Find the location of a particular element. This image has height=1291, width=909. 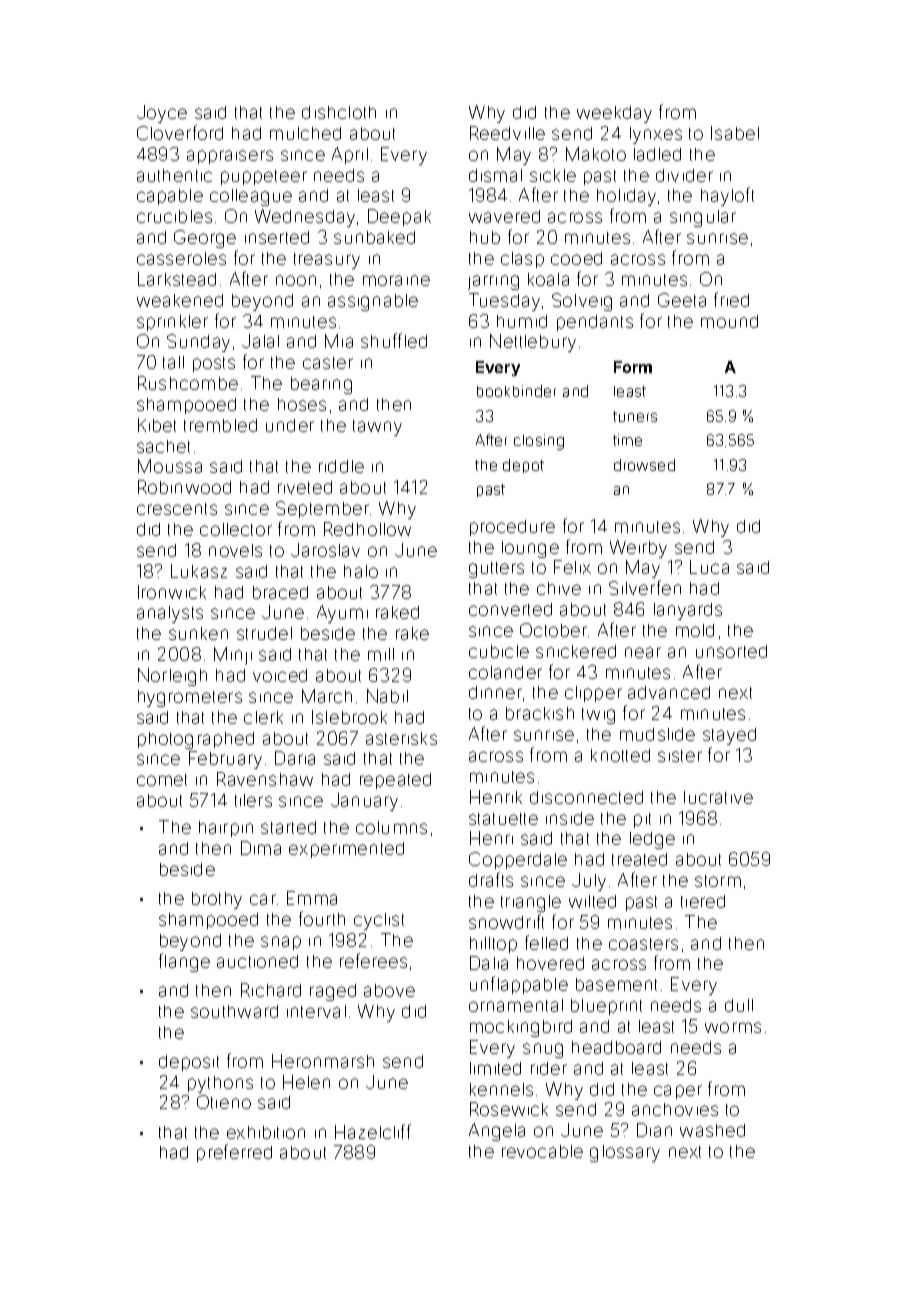

preferred is located at coordinates (234, 1153).
